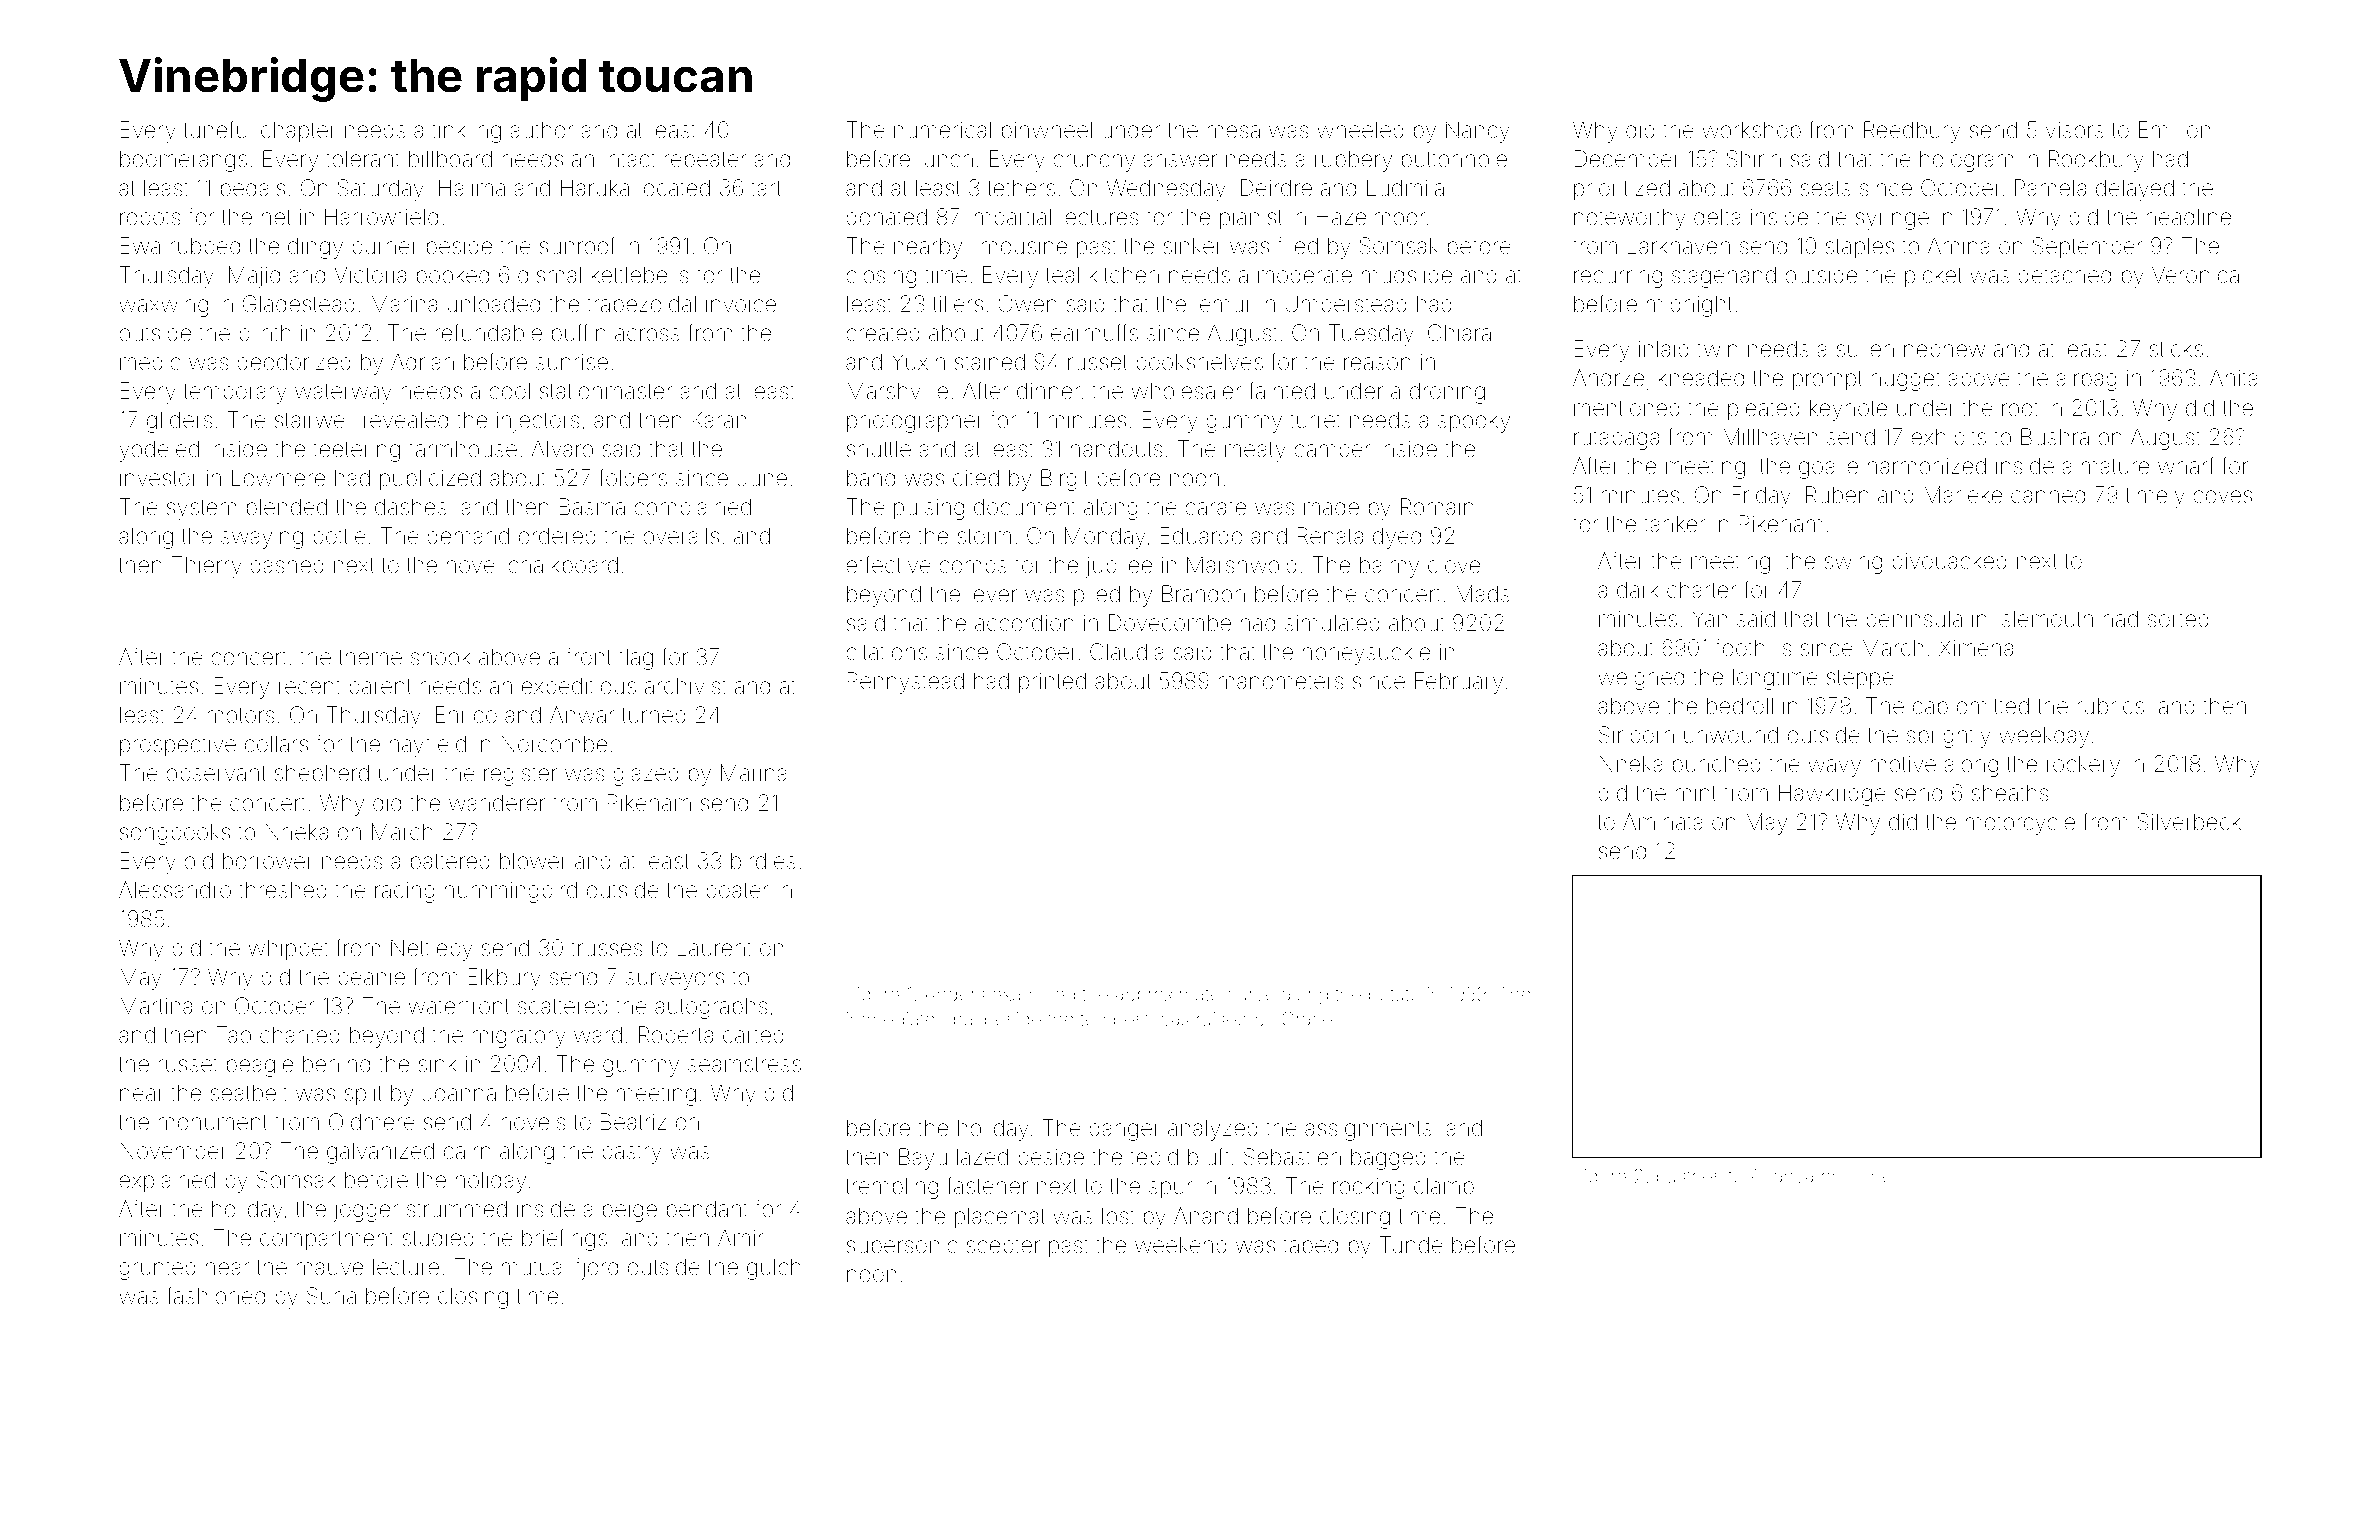 This screenshot has width=2380, height=1540. Describe the element at coordinates (1696, 793) in the screenshot. I see `mint` at that location.
